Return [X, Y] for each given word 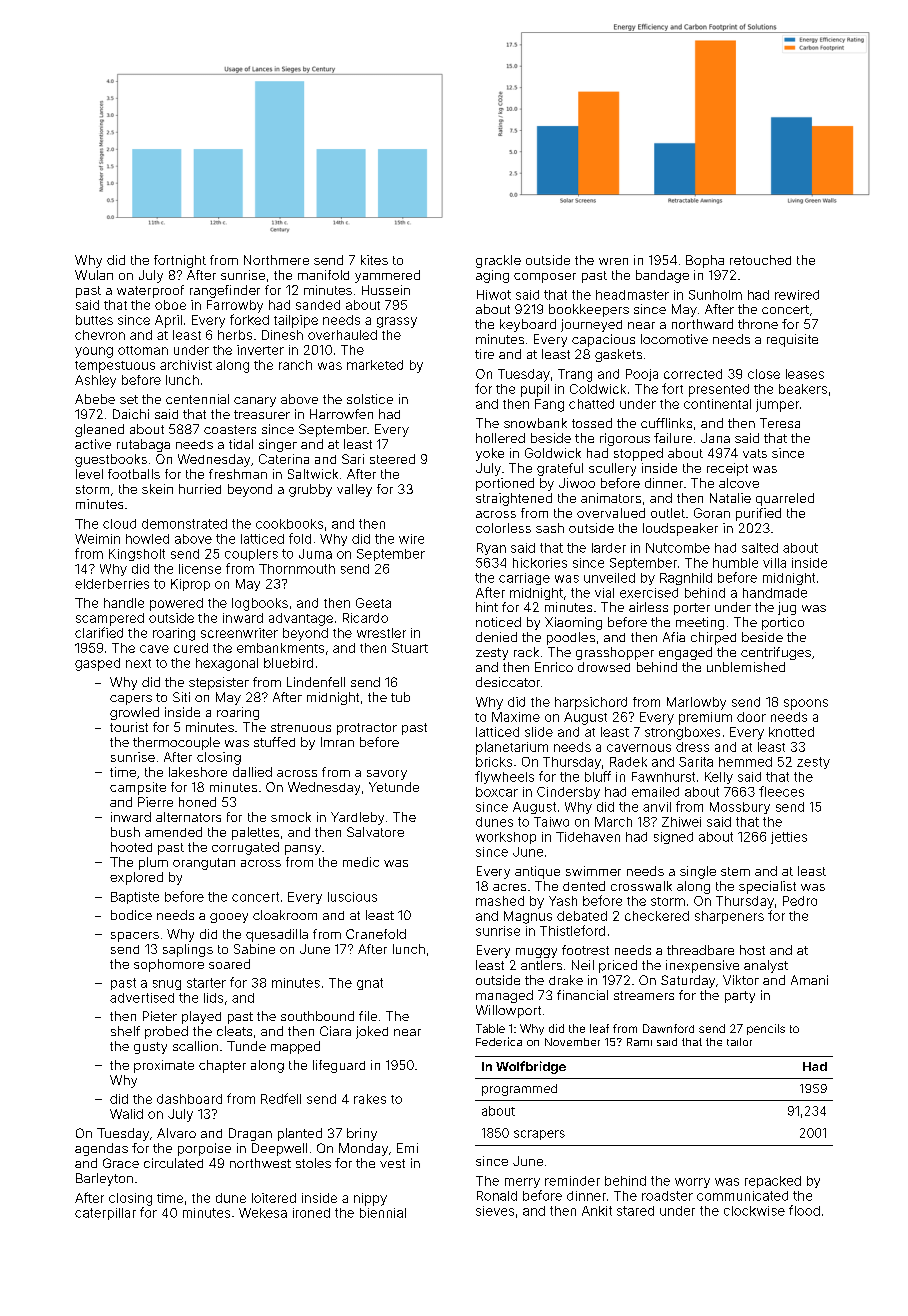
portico [783, 623]
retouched [760, 260]
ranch [295, 365]
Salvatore [375, 832]
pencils [766, 1029]
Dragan [250, 1134]
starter [206, 983]
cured [191, 648]
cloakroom [285, 915]
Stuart [410, 648]
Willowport [508, 1011]
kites [374, 260]
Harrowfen [341, 414]
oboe [170, 305]
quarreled [785, 499]
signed [673, 838]
